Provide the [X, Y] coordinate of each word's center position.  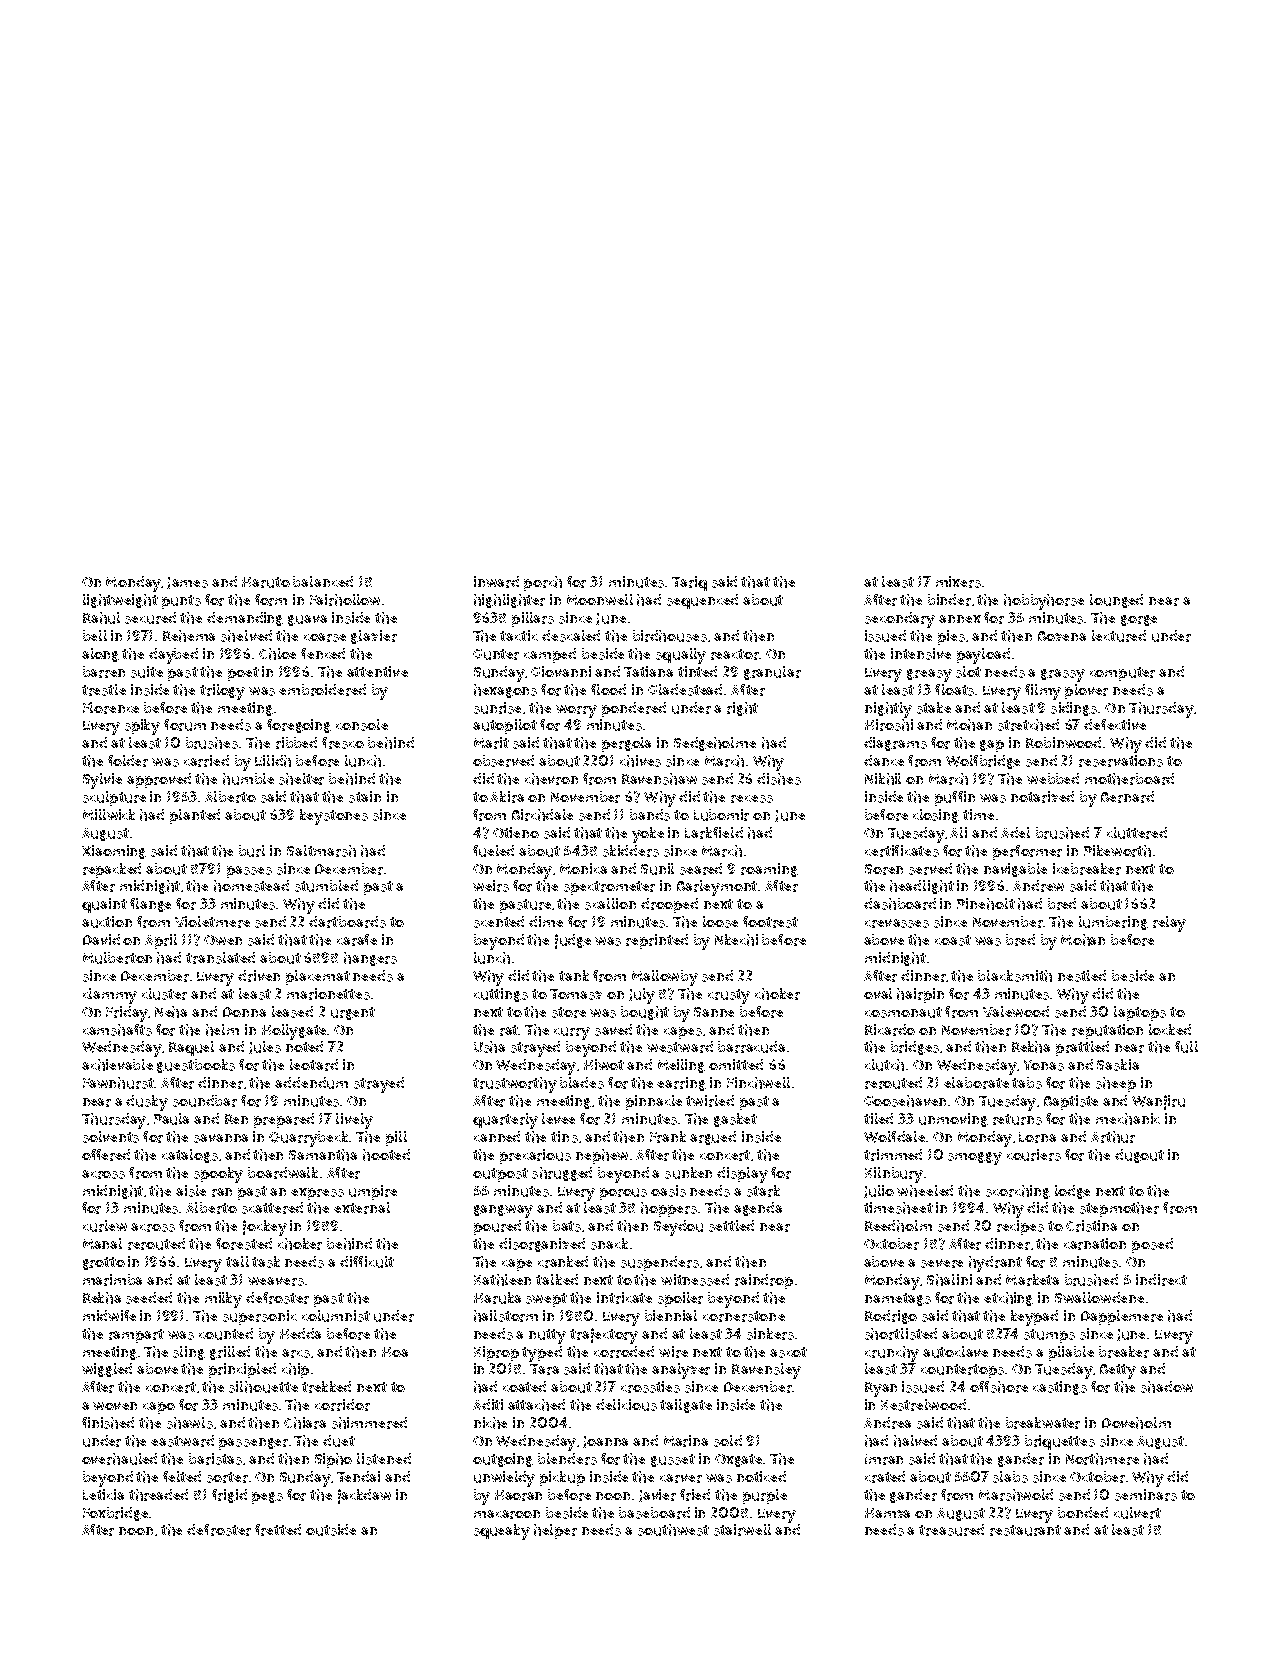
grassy [1063, 675]
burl [252, 851]
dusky [147, 1103]
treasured [951, 1530]
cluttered [1137, 833]
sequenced [702, 601]
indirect [1161, 1280]
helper [555, 1531]
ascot [788, 1352]
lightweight [120, 601]
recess [752, 799]
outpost [500, 1175]
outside [331, 1530]
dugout [1139, 1156]
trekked [326, 1387]
